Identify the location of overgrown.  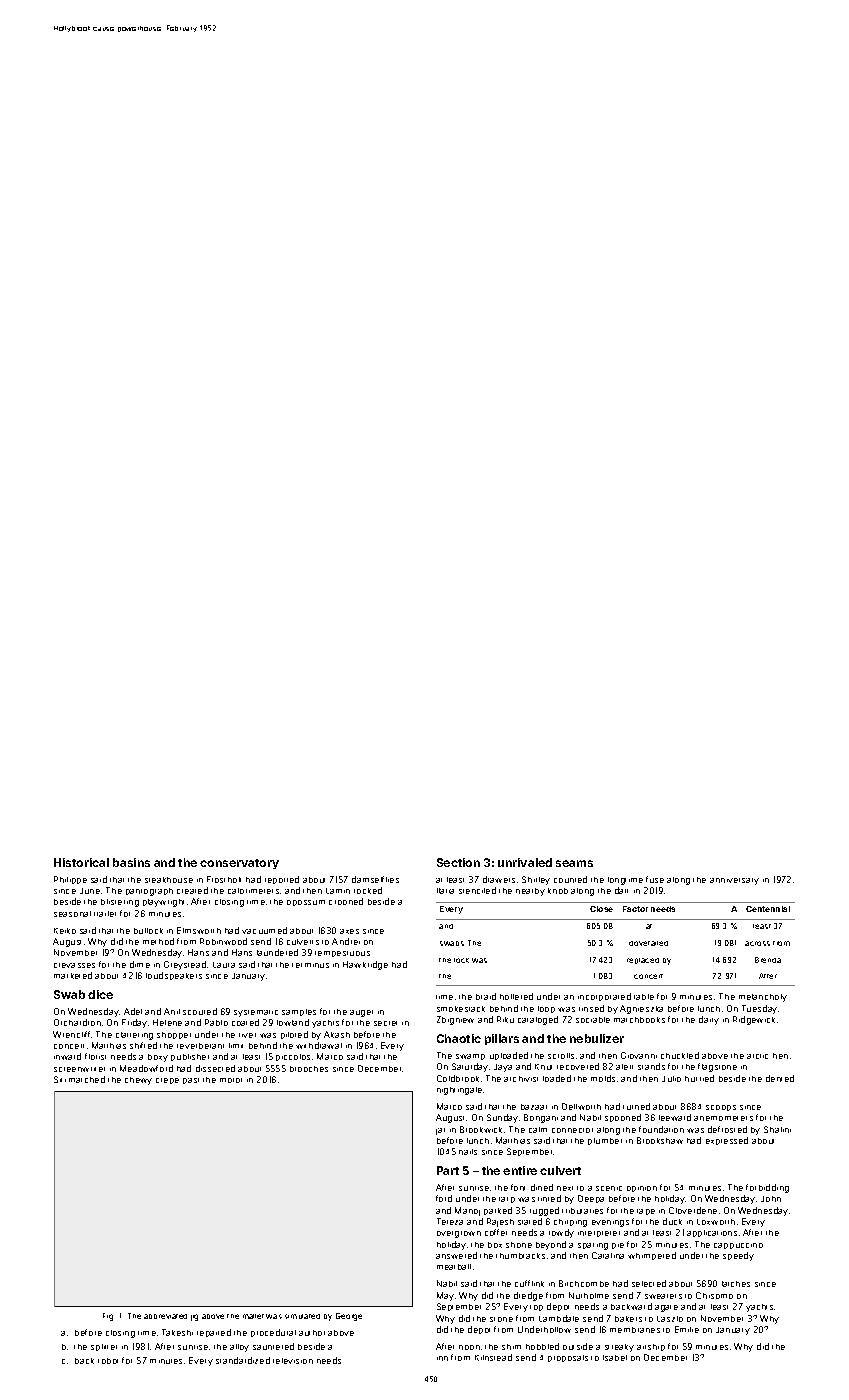
(459, 1234).
